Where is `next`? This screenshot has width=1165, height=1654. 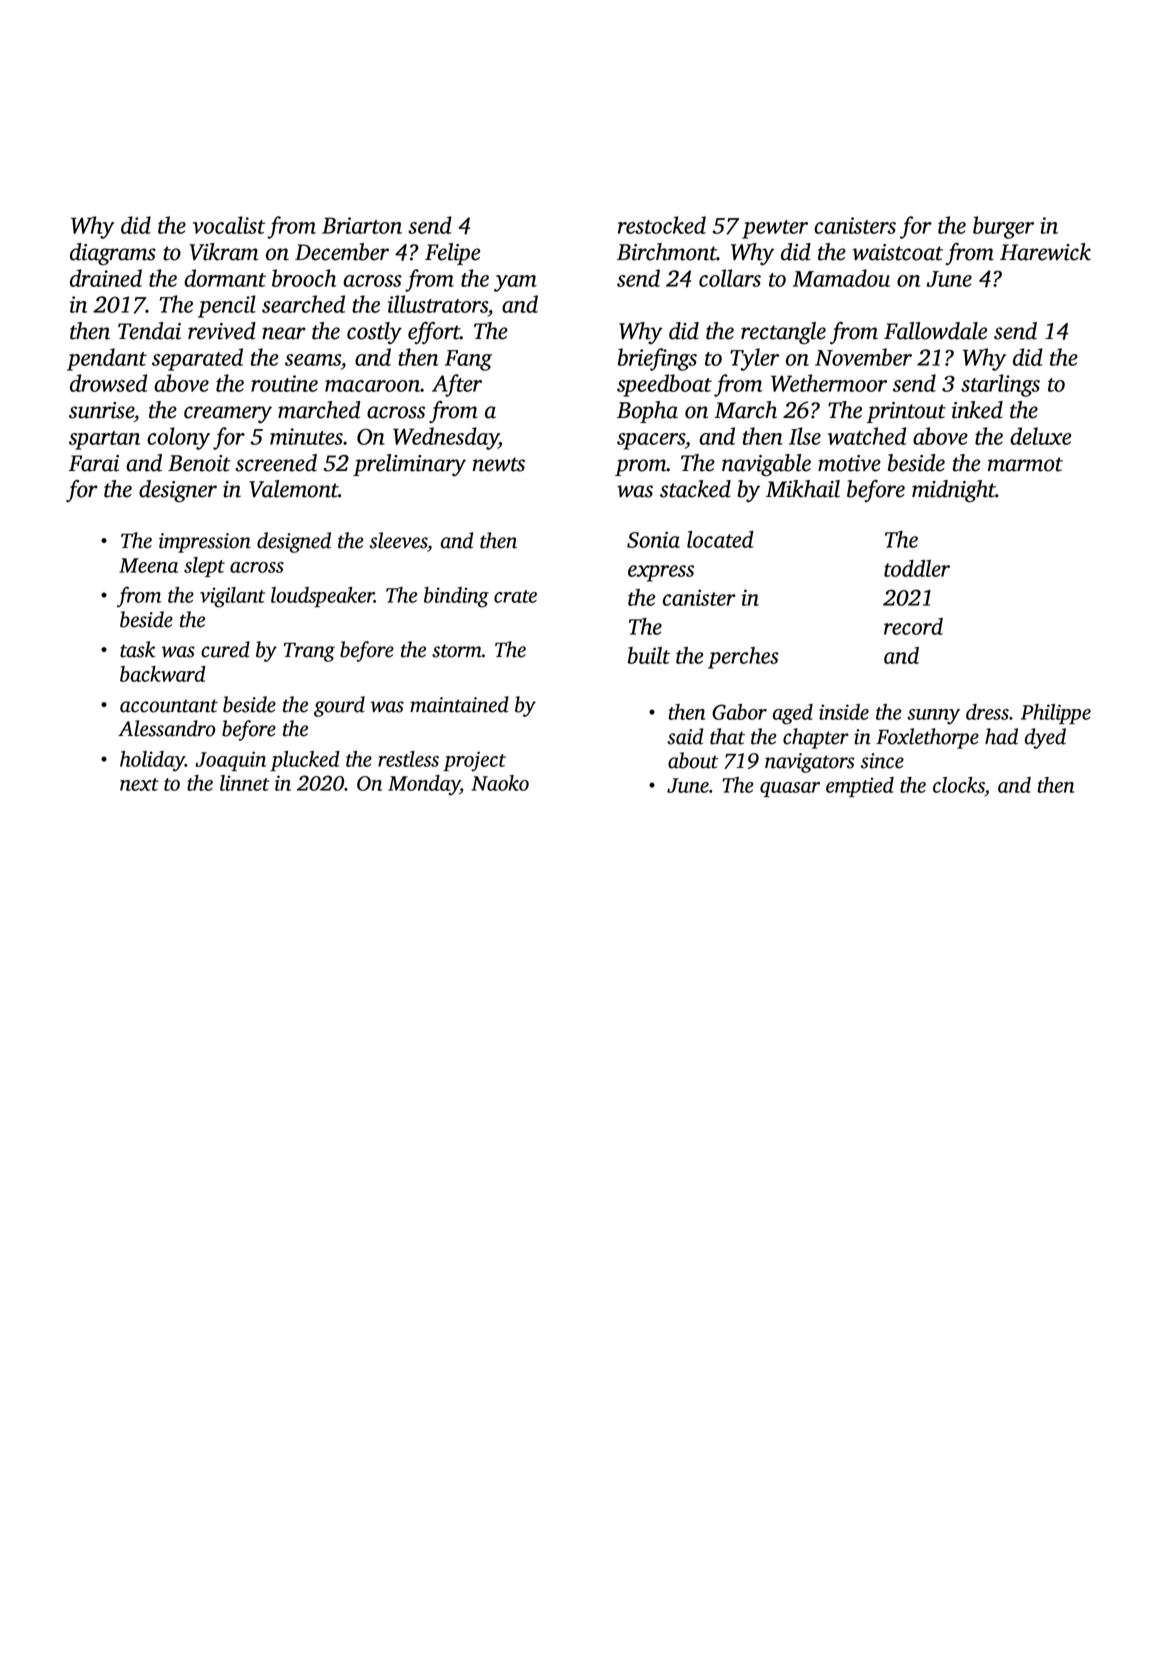
next is located at coordinates (139, 784).
